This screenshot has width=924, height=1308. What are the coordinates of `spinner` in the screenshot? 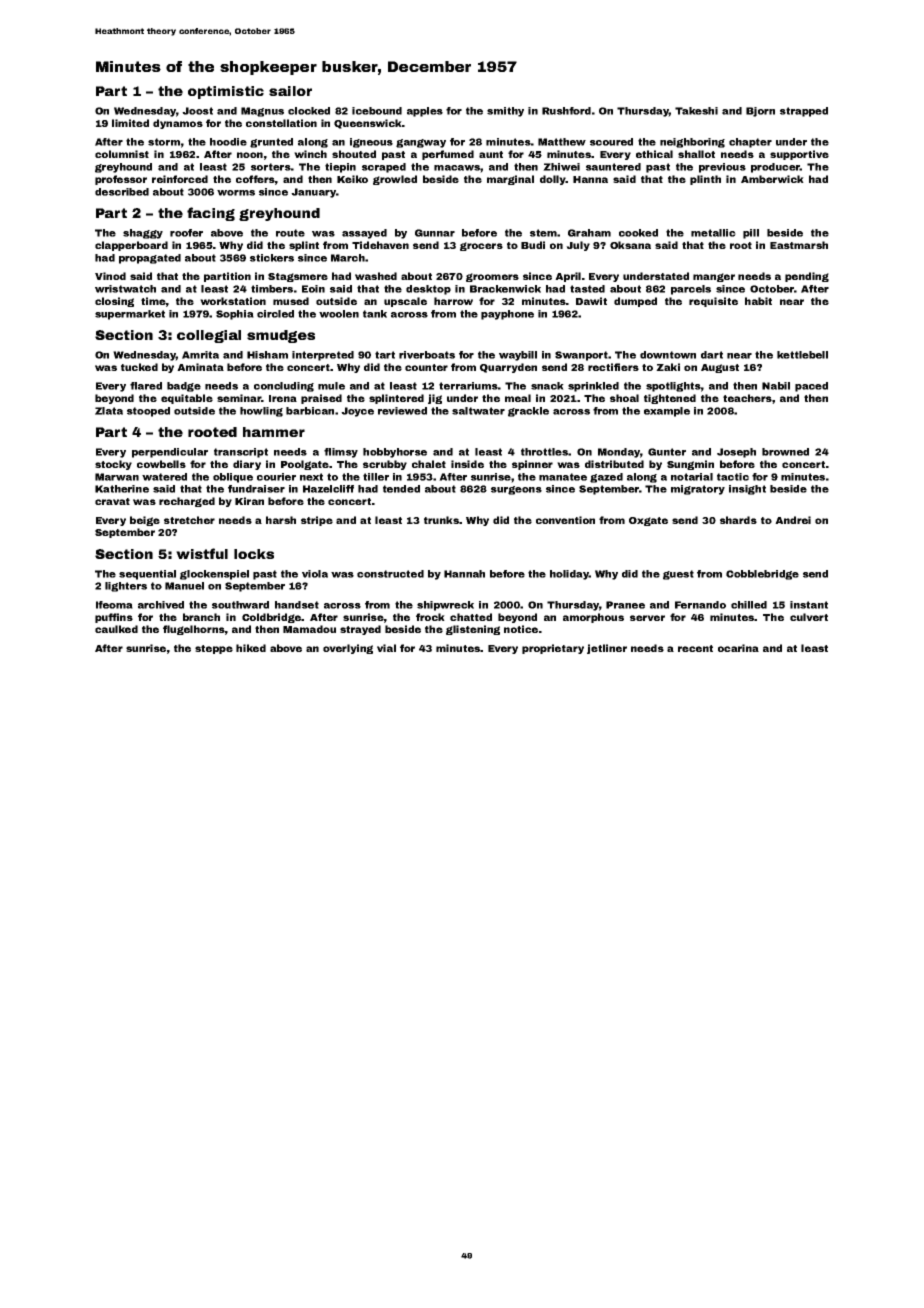 It's located at (532, 465).
